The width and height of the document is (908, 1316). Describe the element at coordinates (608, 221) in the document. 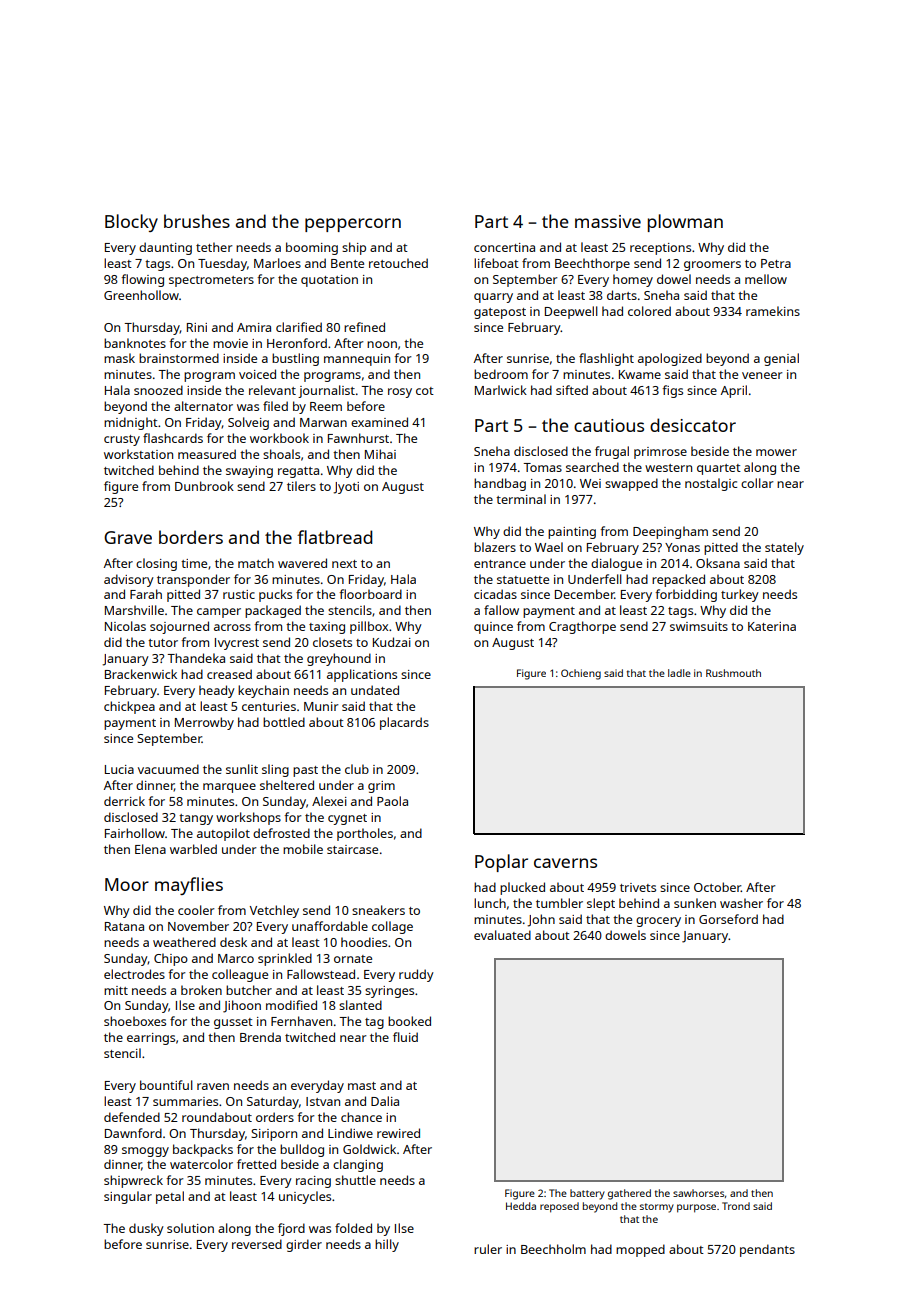

I see `massive` at that location.
